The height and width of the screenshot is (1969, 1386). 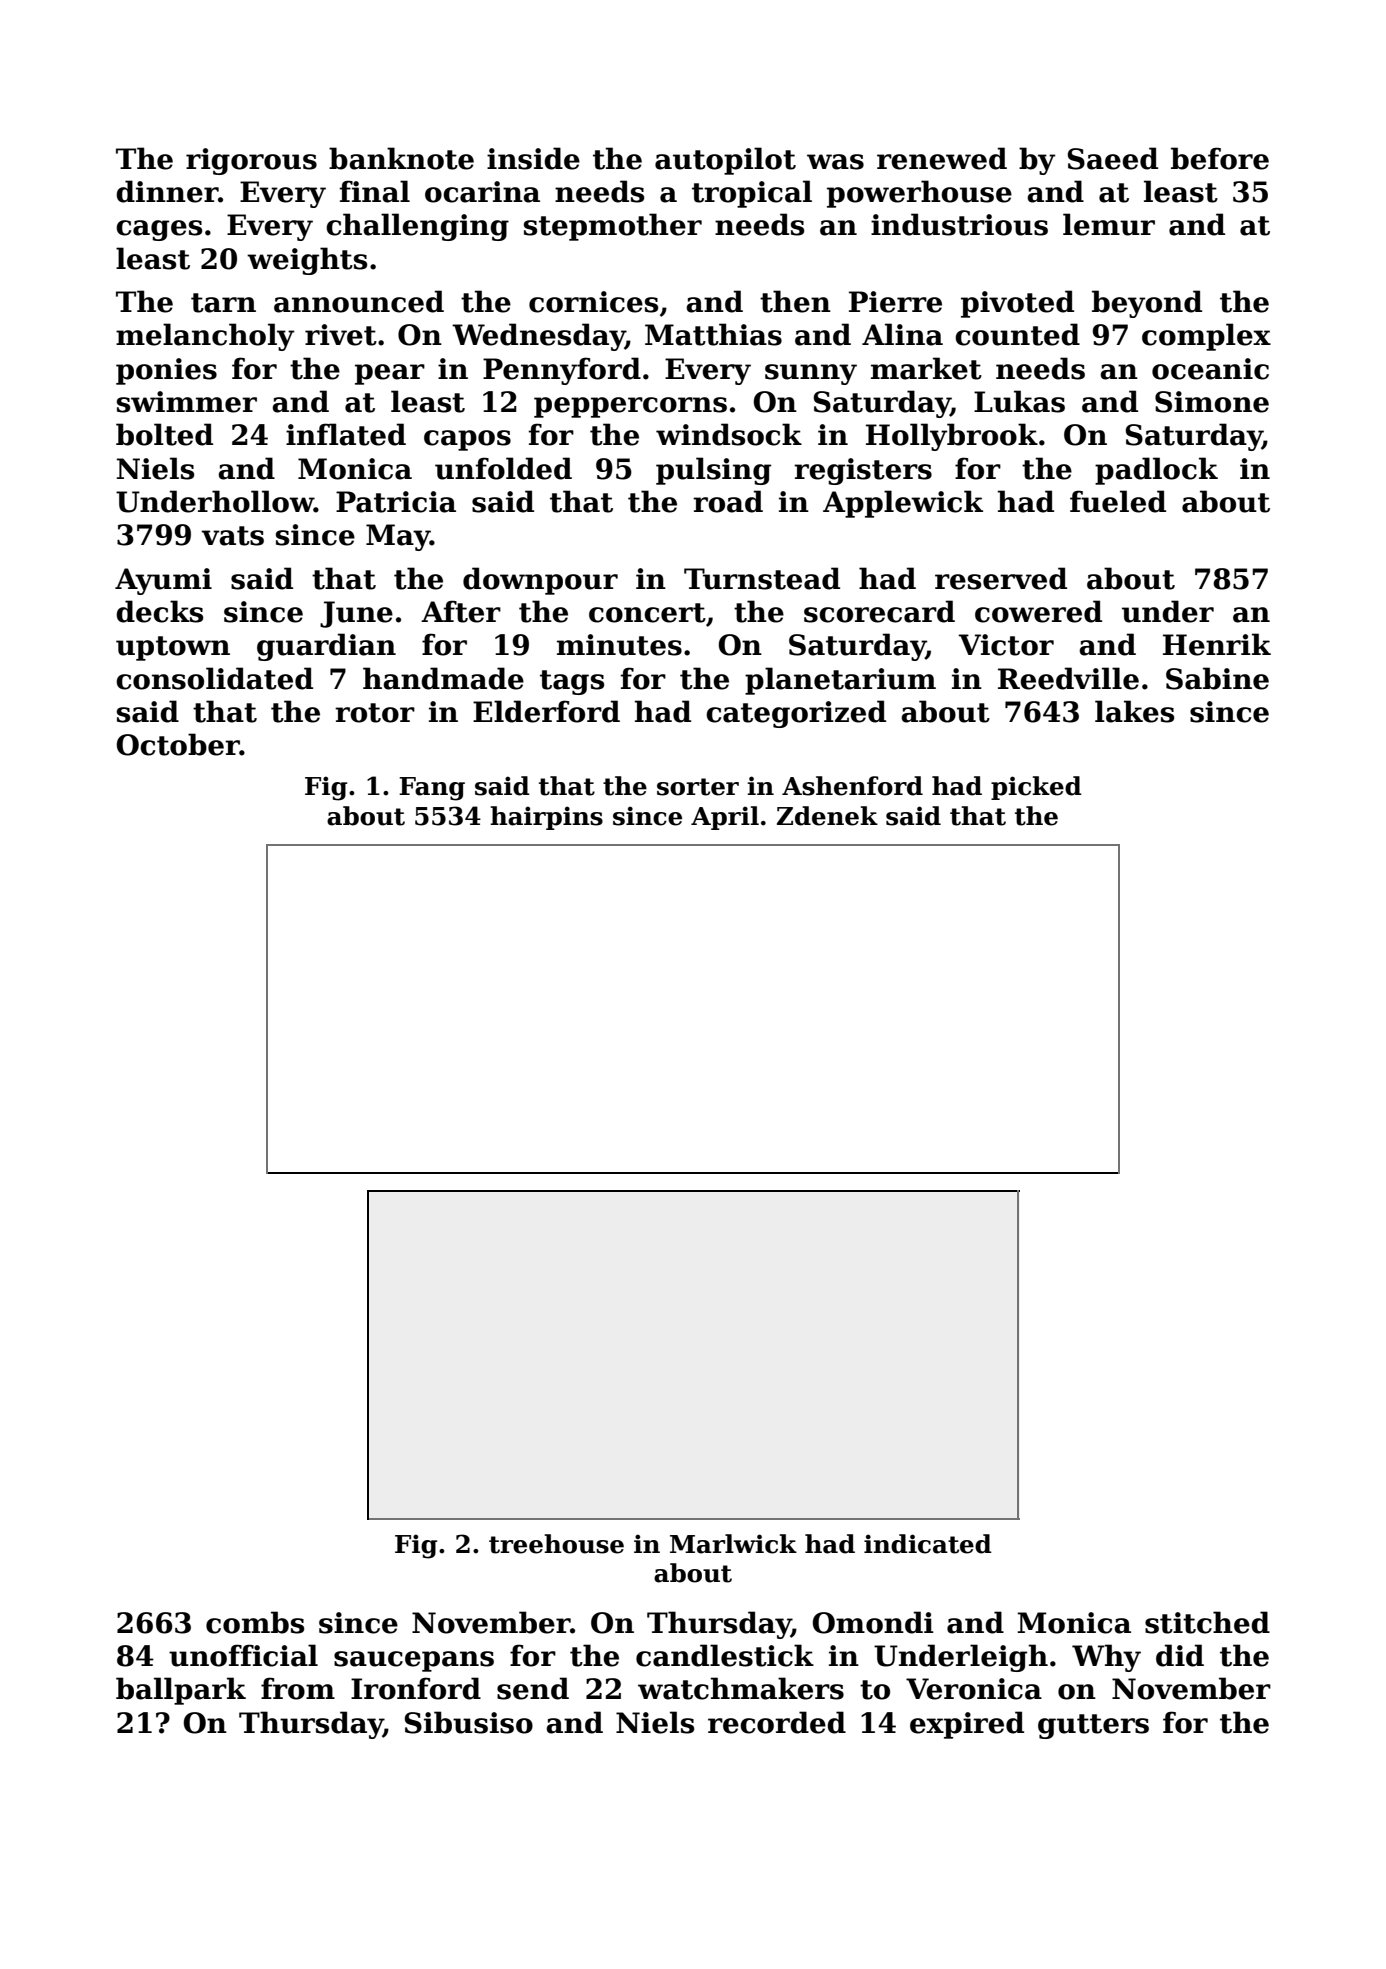 What do you see at coordinates (1220, 158) in the screenshot?
I see `before` at bounding box center [1220, 158].
